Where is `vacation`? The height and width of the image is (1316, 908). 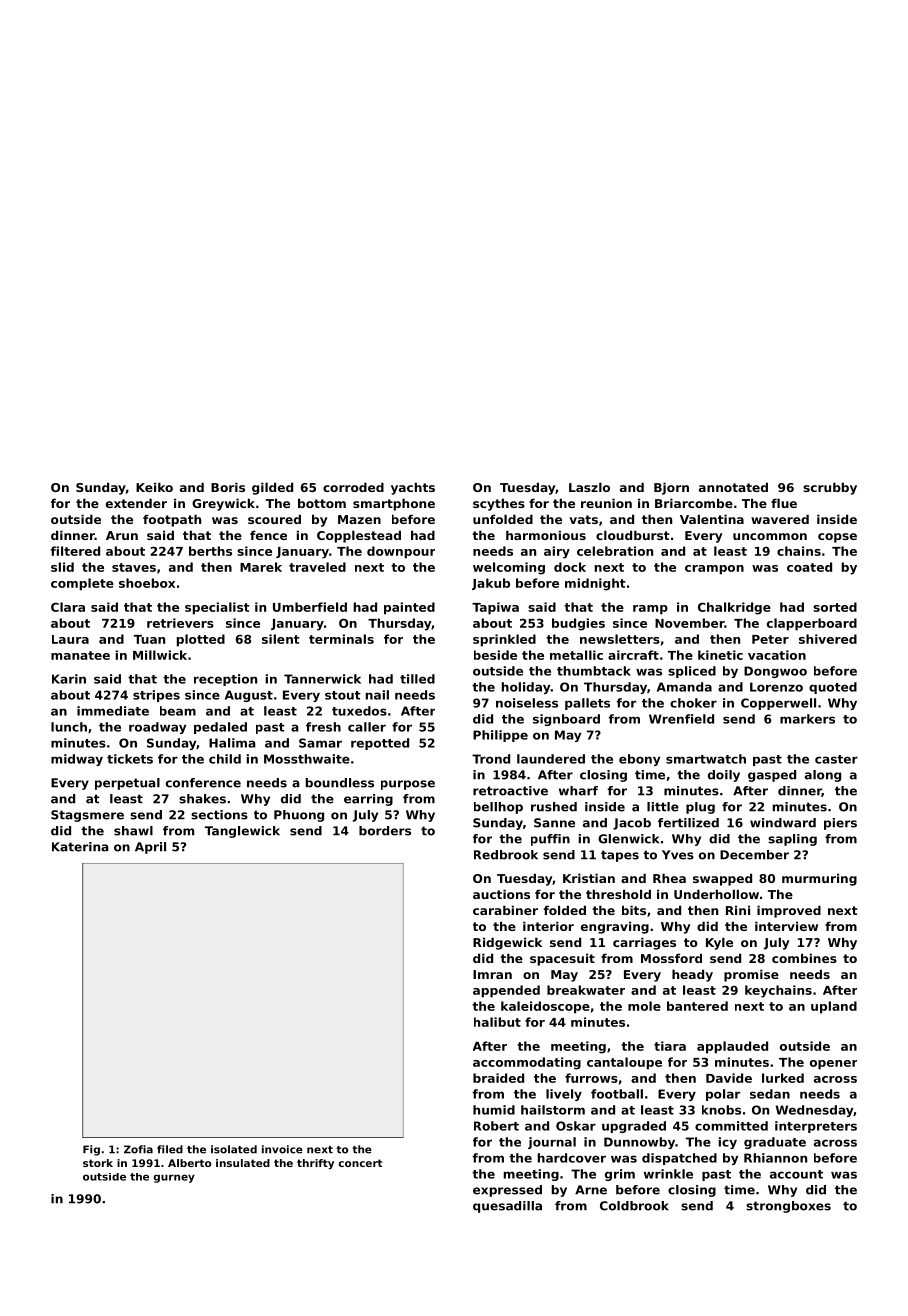
vacation is located at coordinates (777, 655).
